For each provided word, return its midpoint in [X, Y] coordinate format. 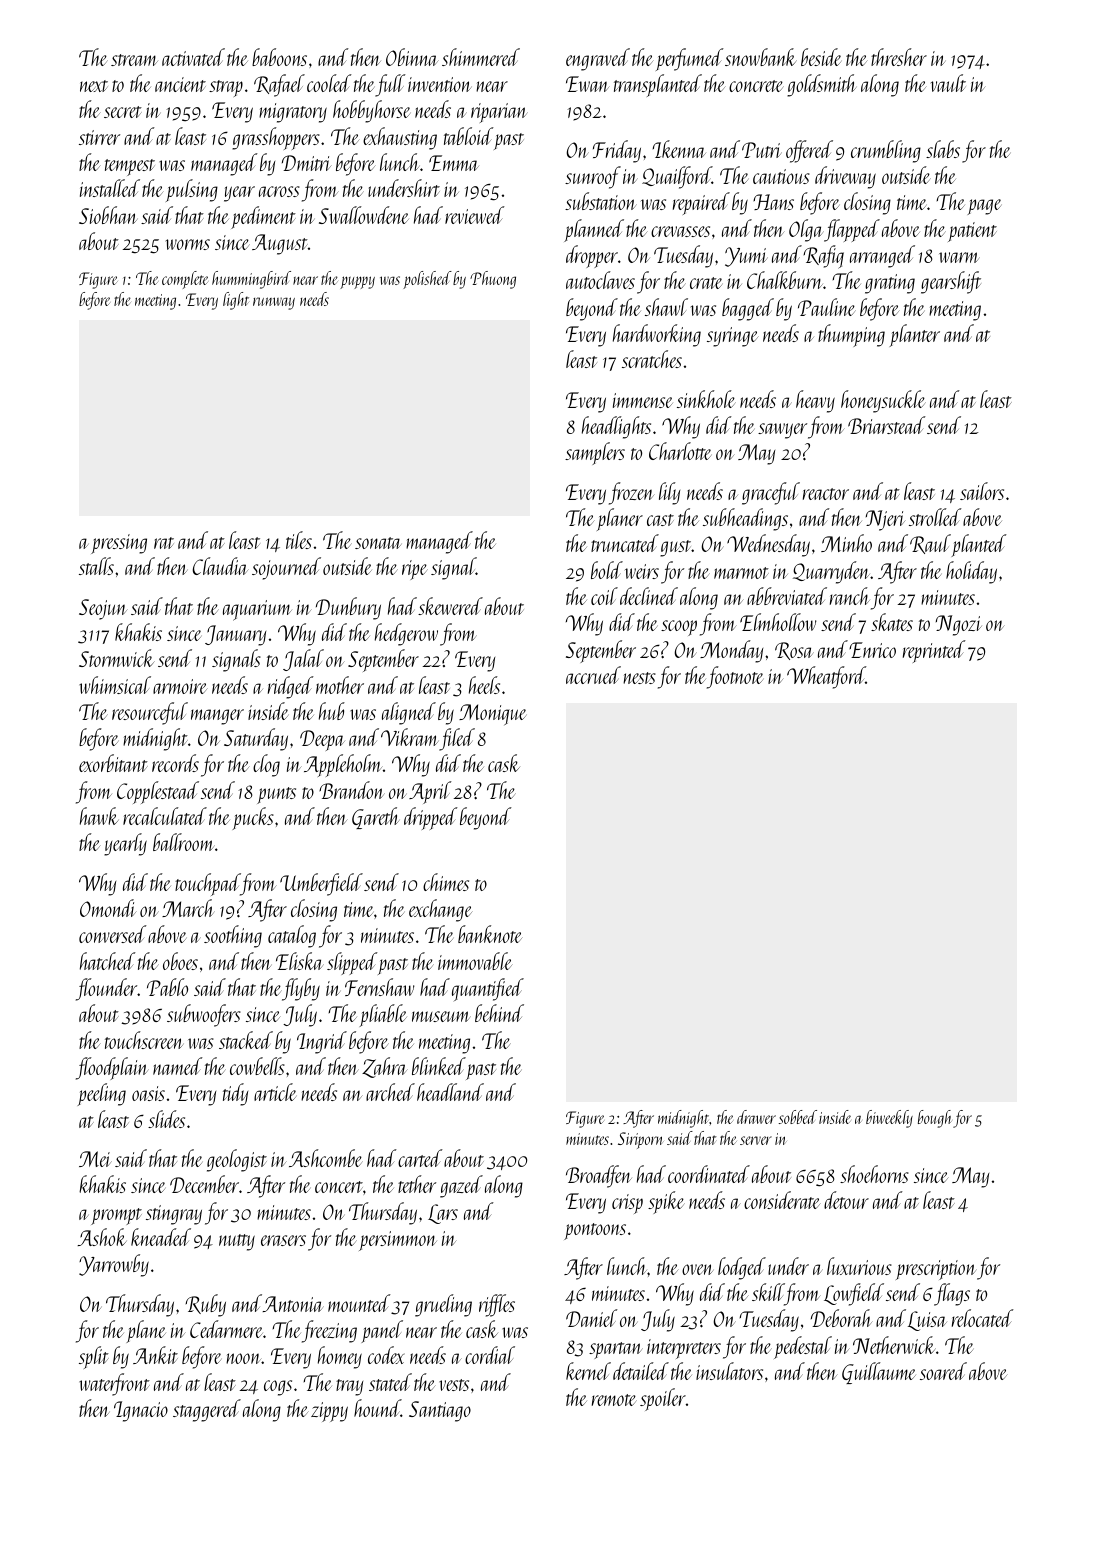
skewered [450, 606]
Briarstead [886, 425]
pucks [253, 818]
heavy [815, 401]
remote [614, 1400]
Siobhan [108, 215]
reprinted [934, 651]
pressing [119, 544]
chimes [446, 882]
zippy [329, 1412]
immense [643, 400]
